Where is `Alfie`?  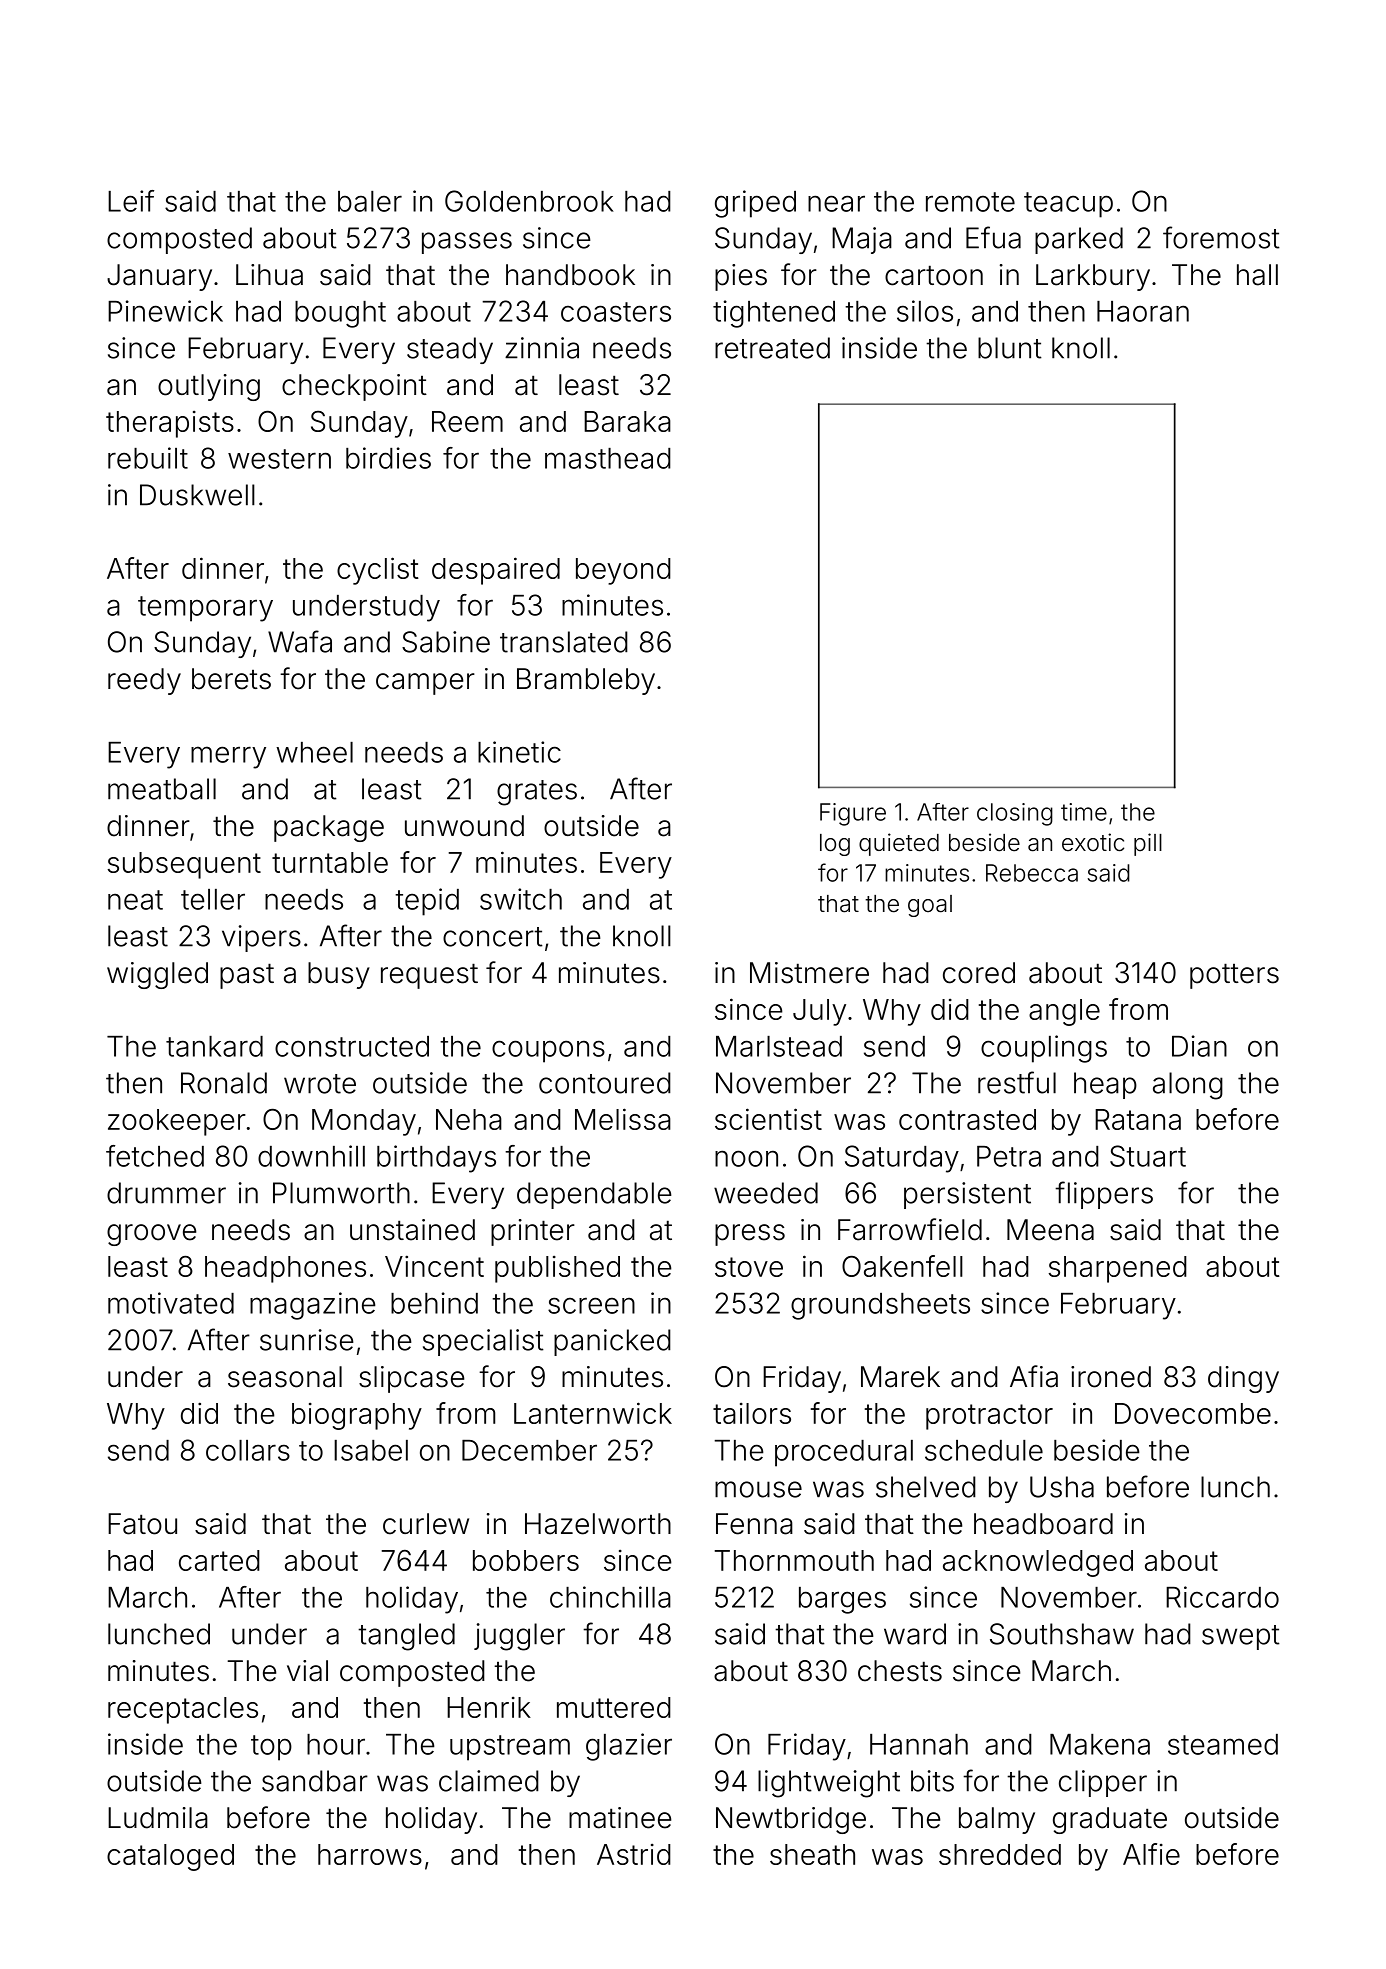 Alfie is located at coordinates (1151, 1854).
